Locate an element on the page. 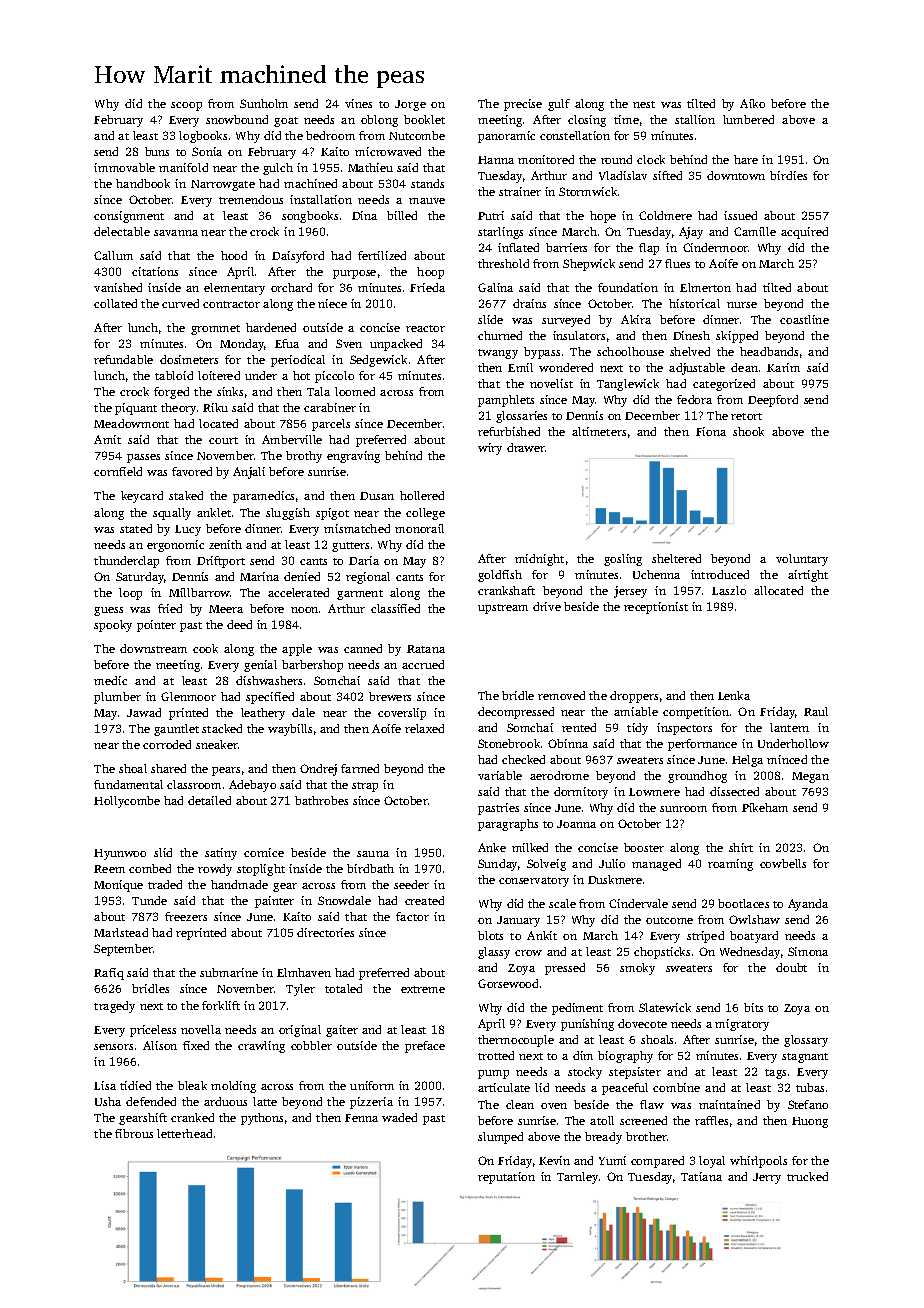 This document has width=924, height=1308. goat is located at coordinates (286, 122).
